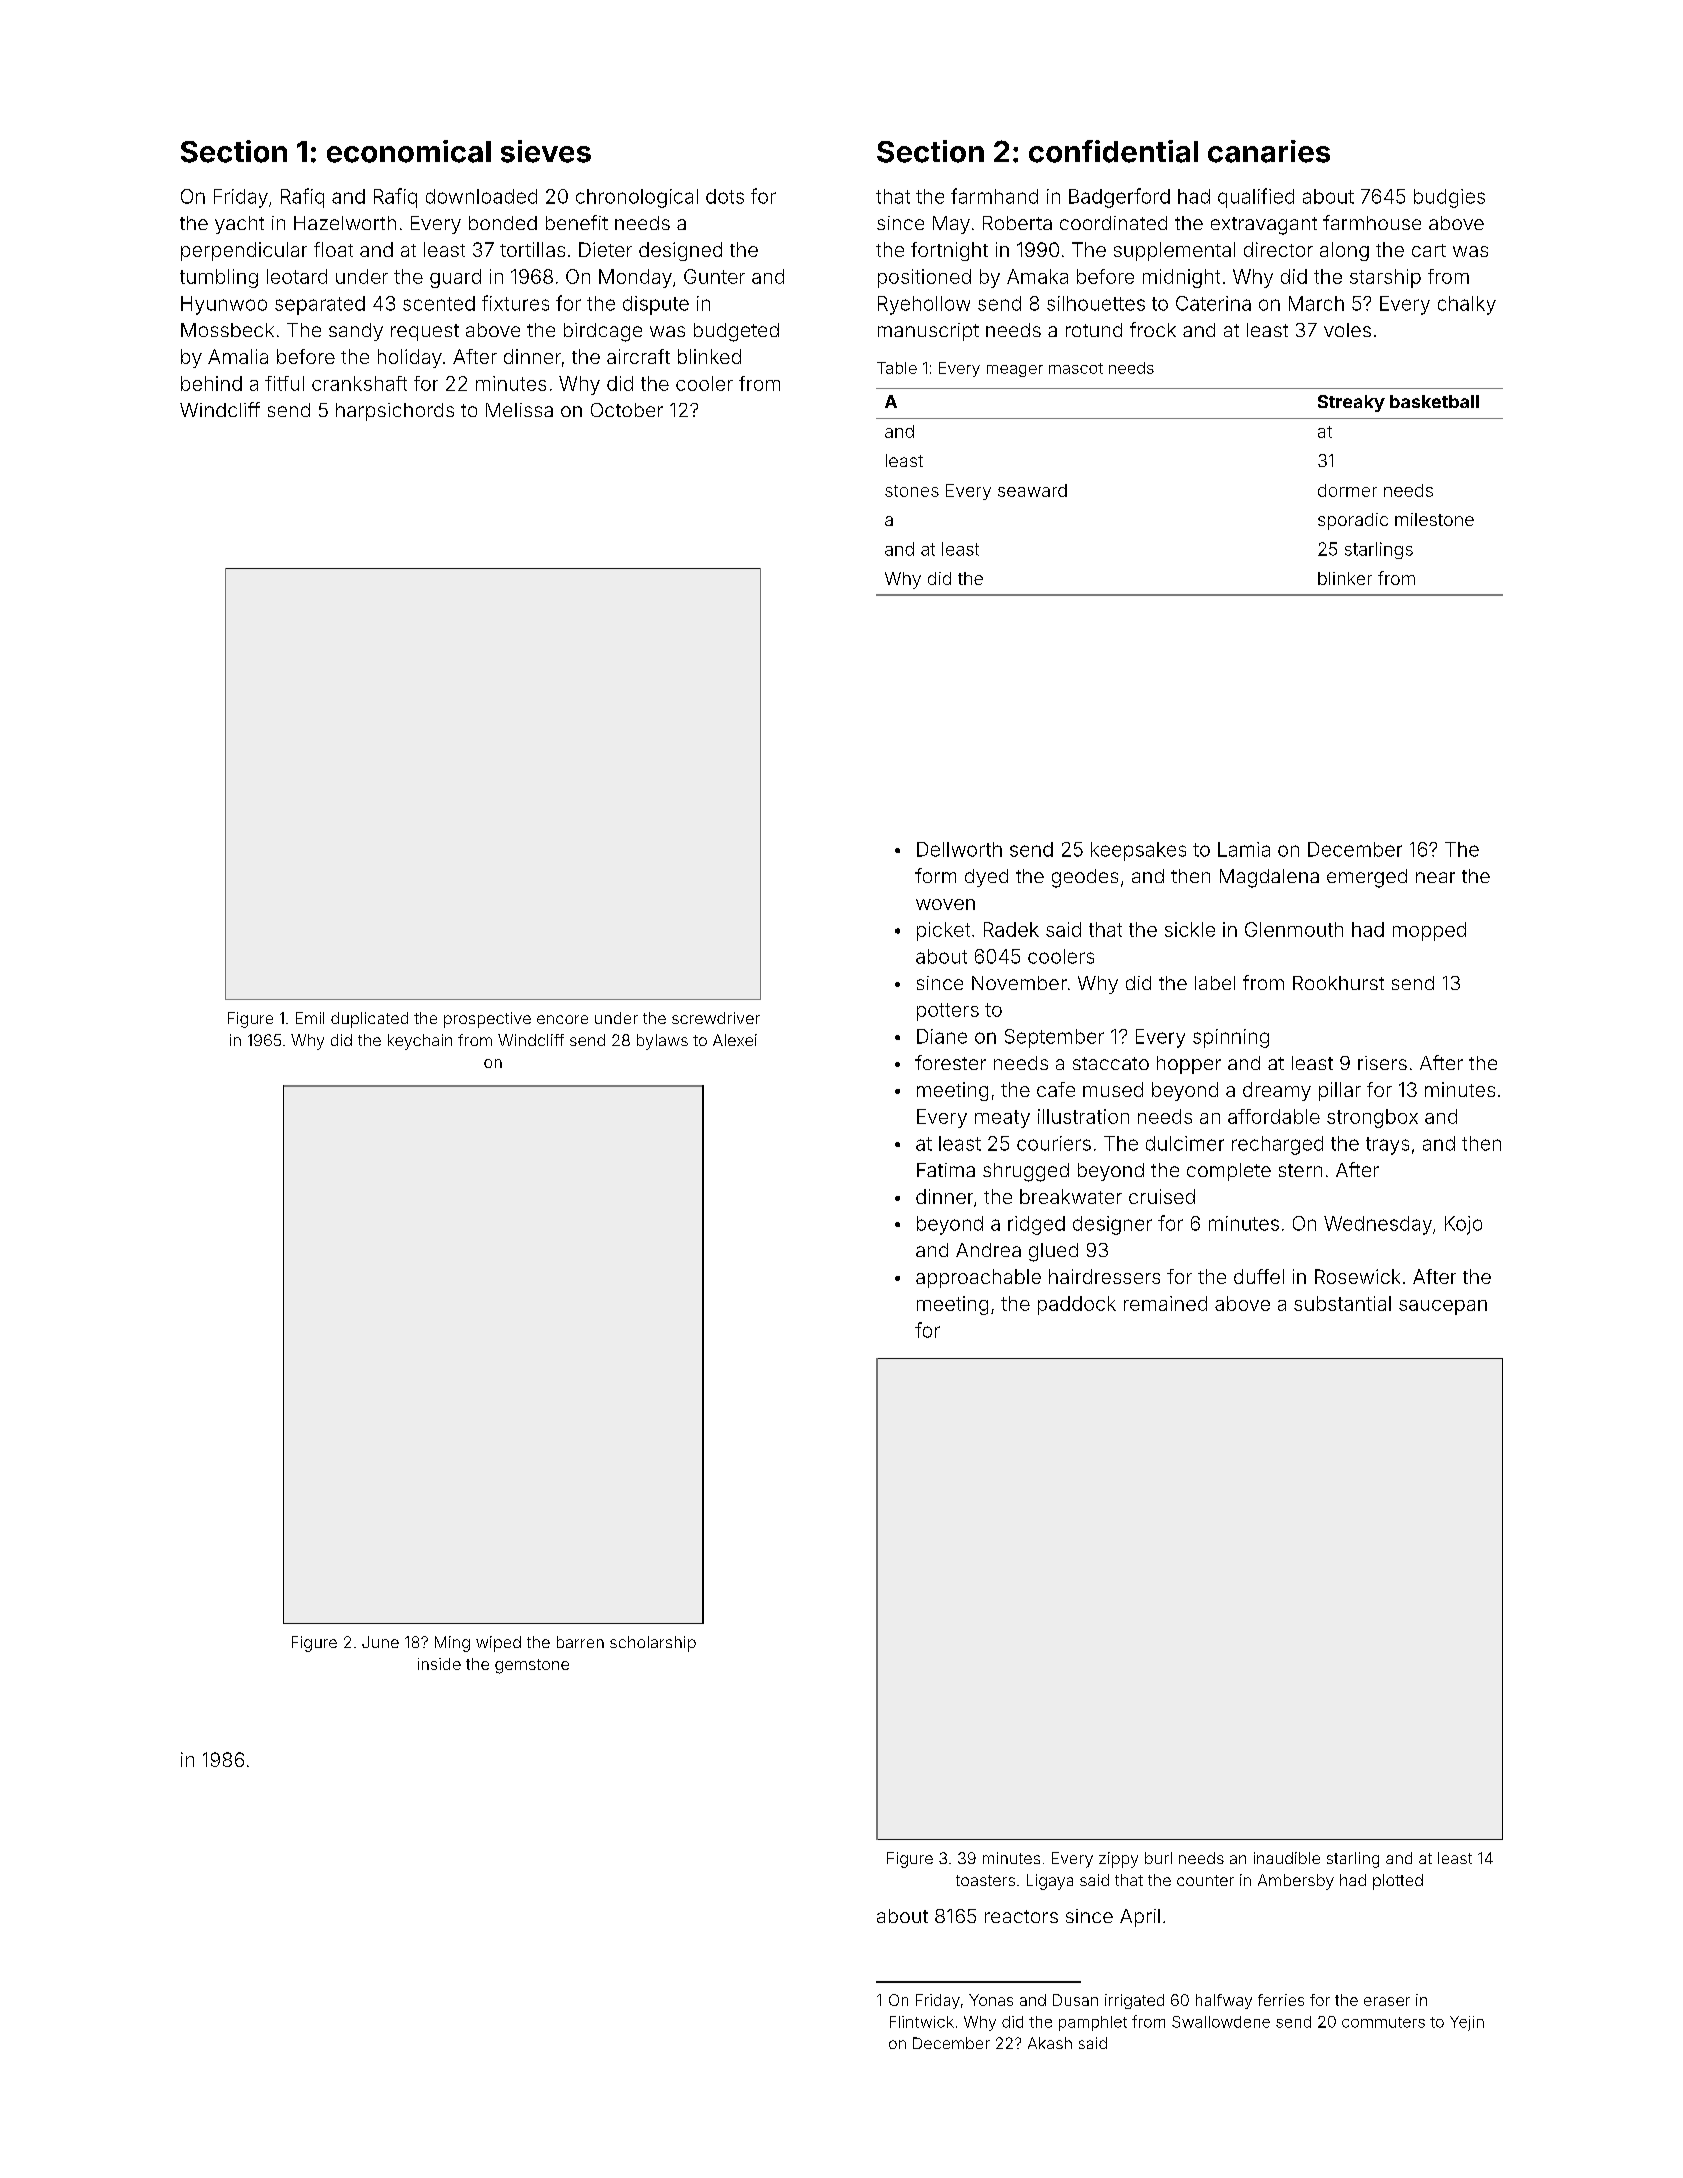  What do you see at coordinates (653, 1644) in the screenshot?
I see `scholarship` at bounding box center [653, 1644].
